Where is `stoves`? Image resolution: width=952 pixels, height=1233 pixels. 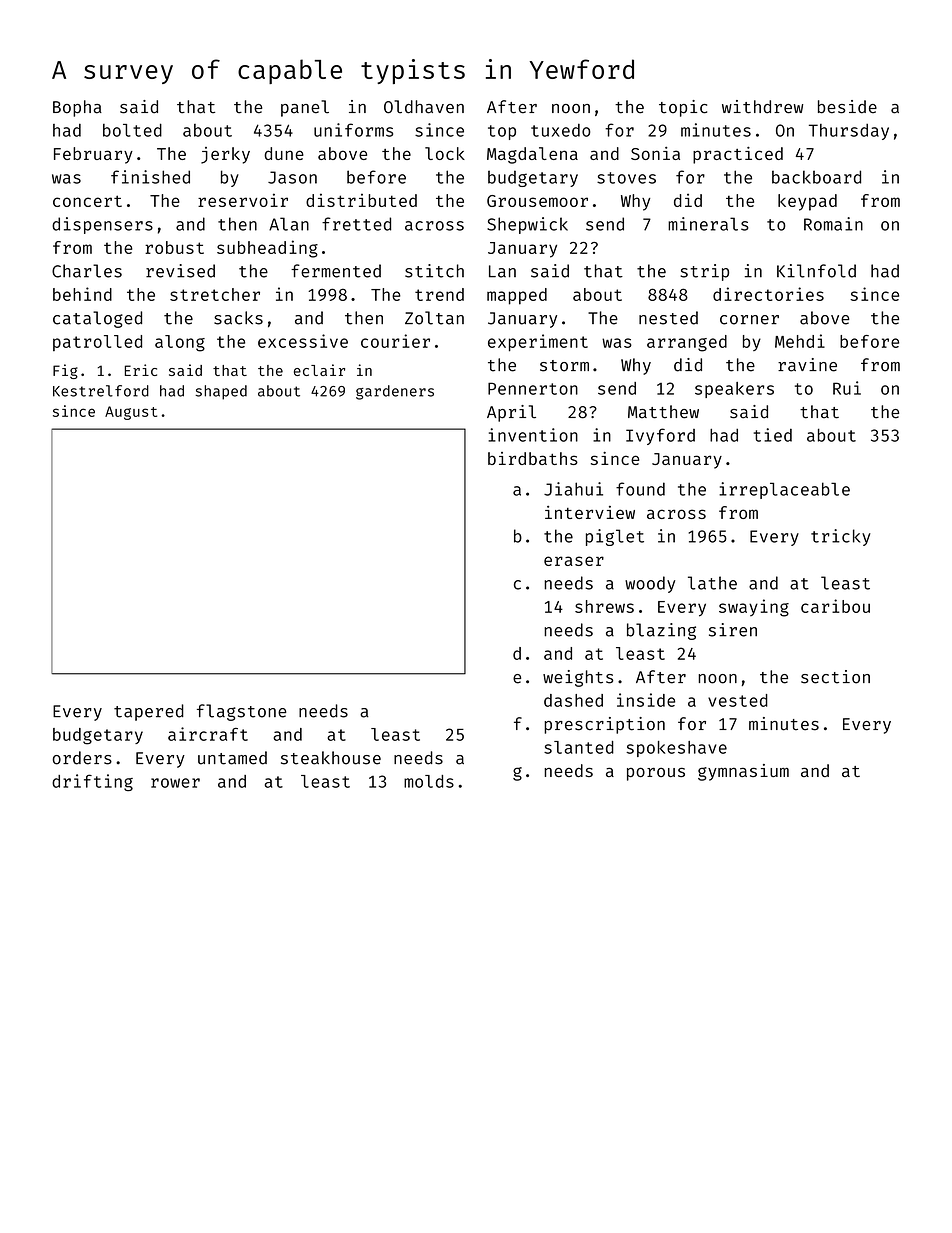
stoves is located at coordinates (626, 178).
